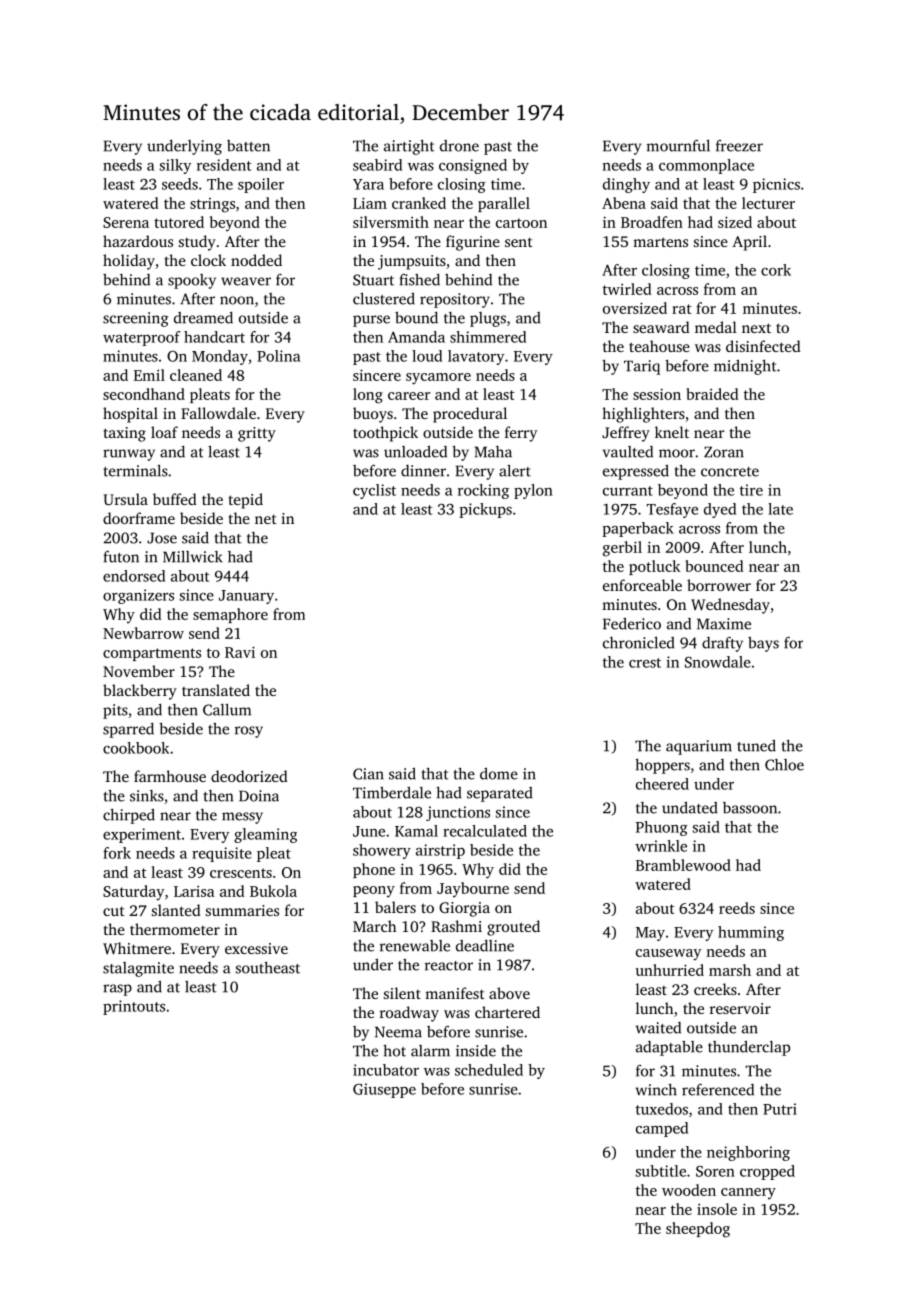 The image size is (908, 1316). Describe the element at coordinates (419, 203) in the document. I see `cranked` at that location.
